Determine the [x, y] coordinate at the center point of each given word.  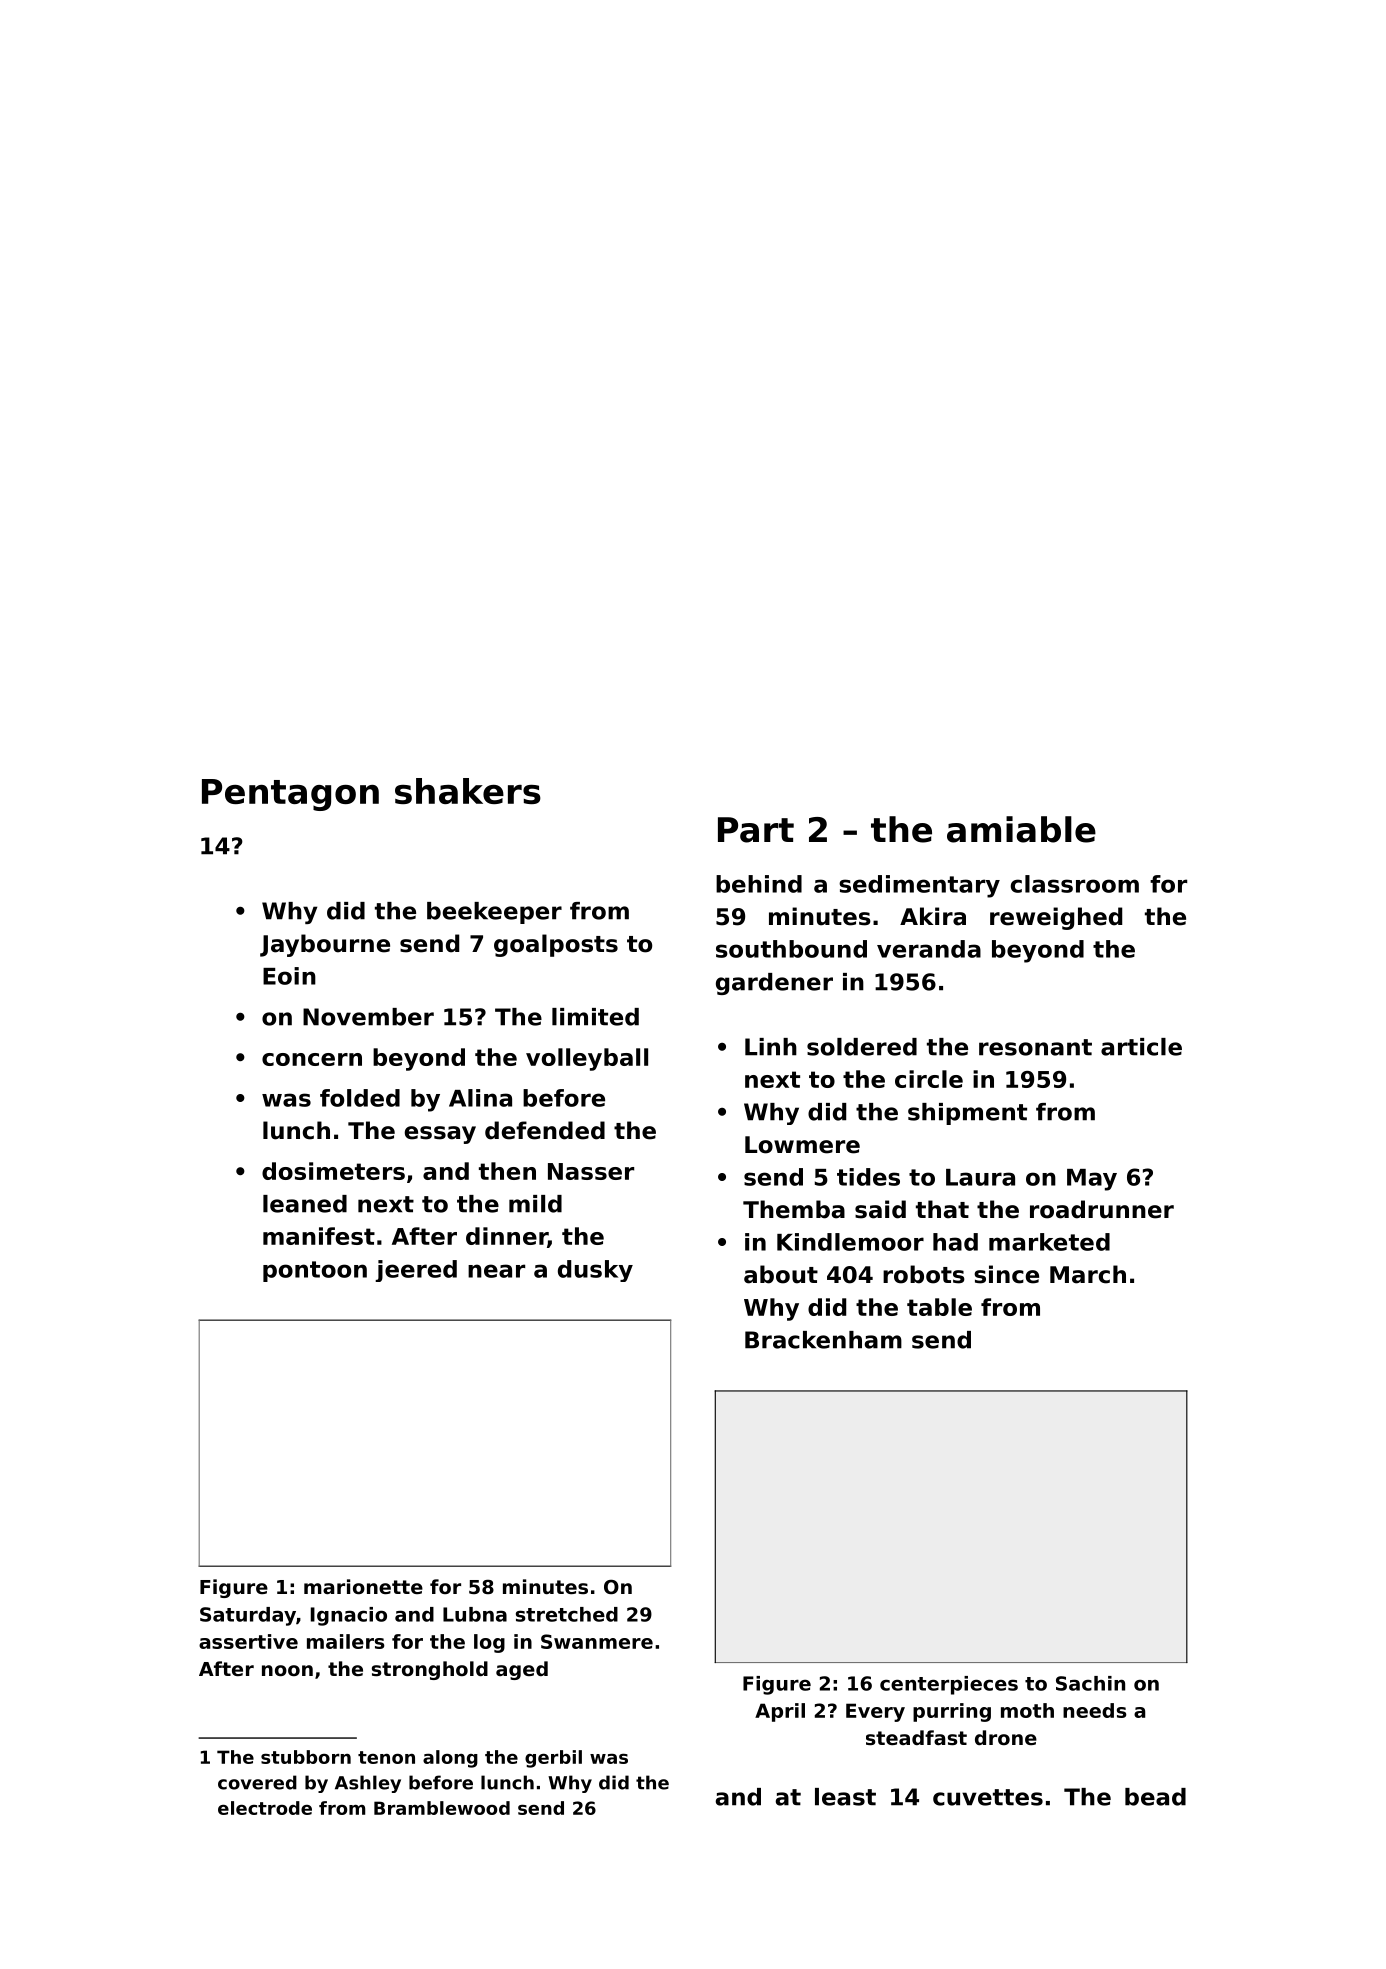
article [1141, 1047]
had [955, 1242]
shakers [468, 791]
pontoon [315, 1271]
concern [312, 1059]
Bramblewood [442, 1808]
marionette [363, 1586]
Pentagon [290, 795]
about [781, 1274]
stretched [567, 1614]
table [939, 1307]
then [507, 1171]
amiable [1021, 829]
